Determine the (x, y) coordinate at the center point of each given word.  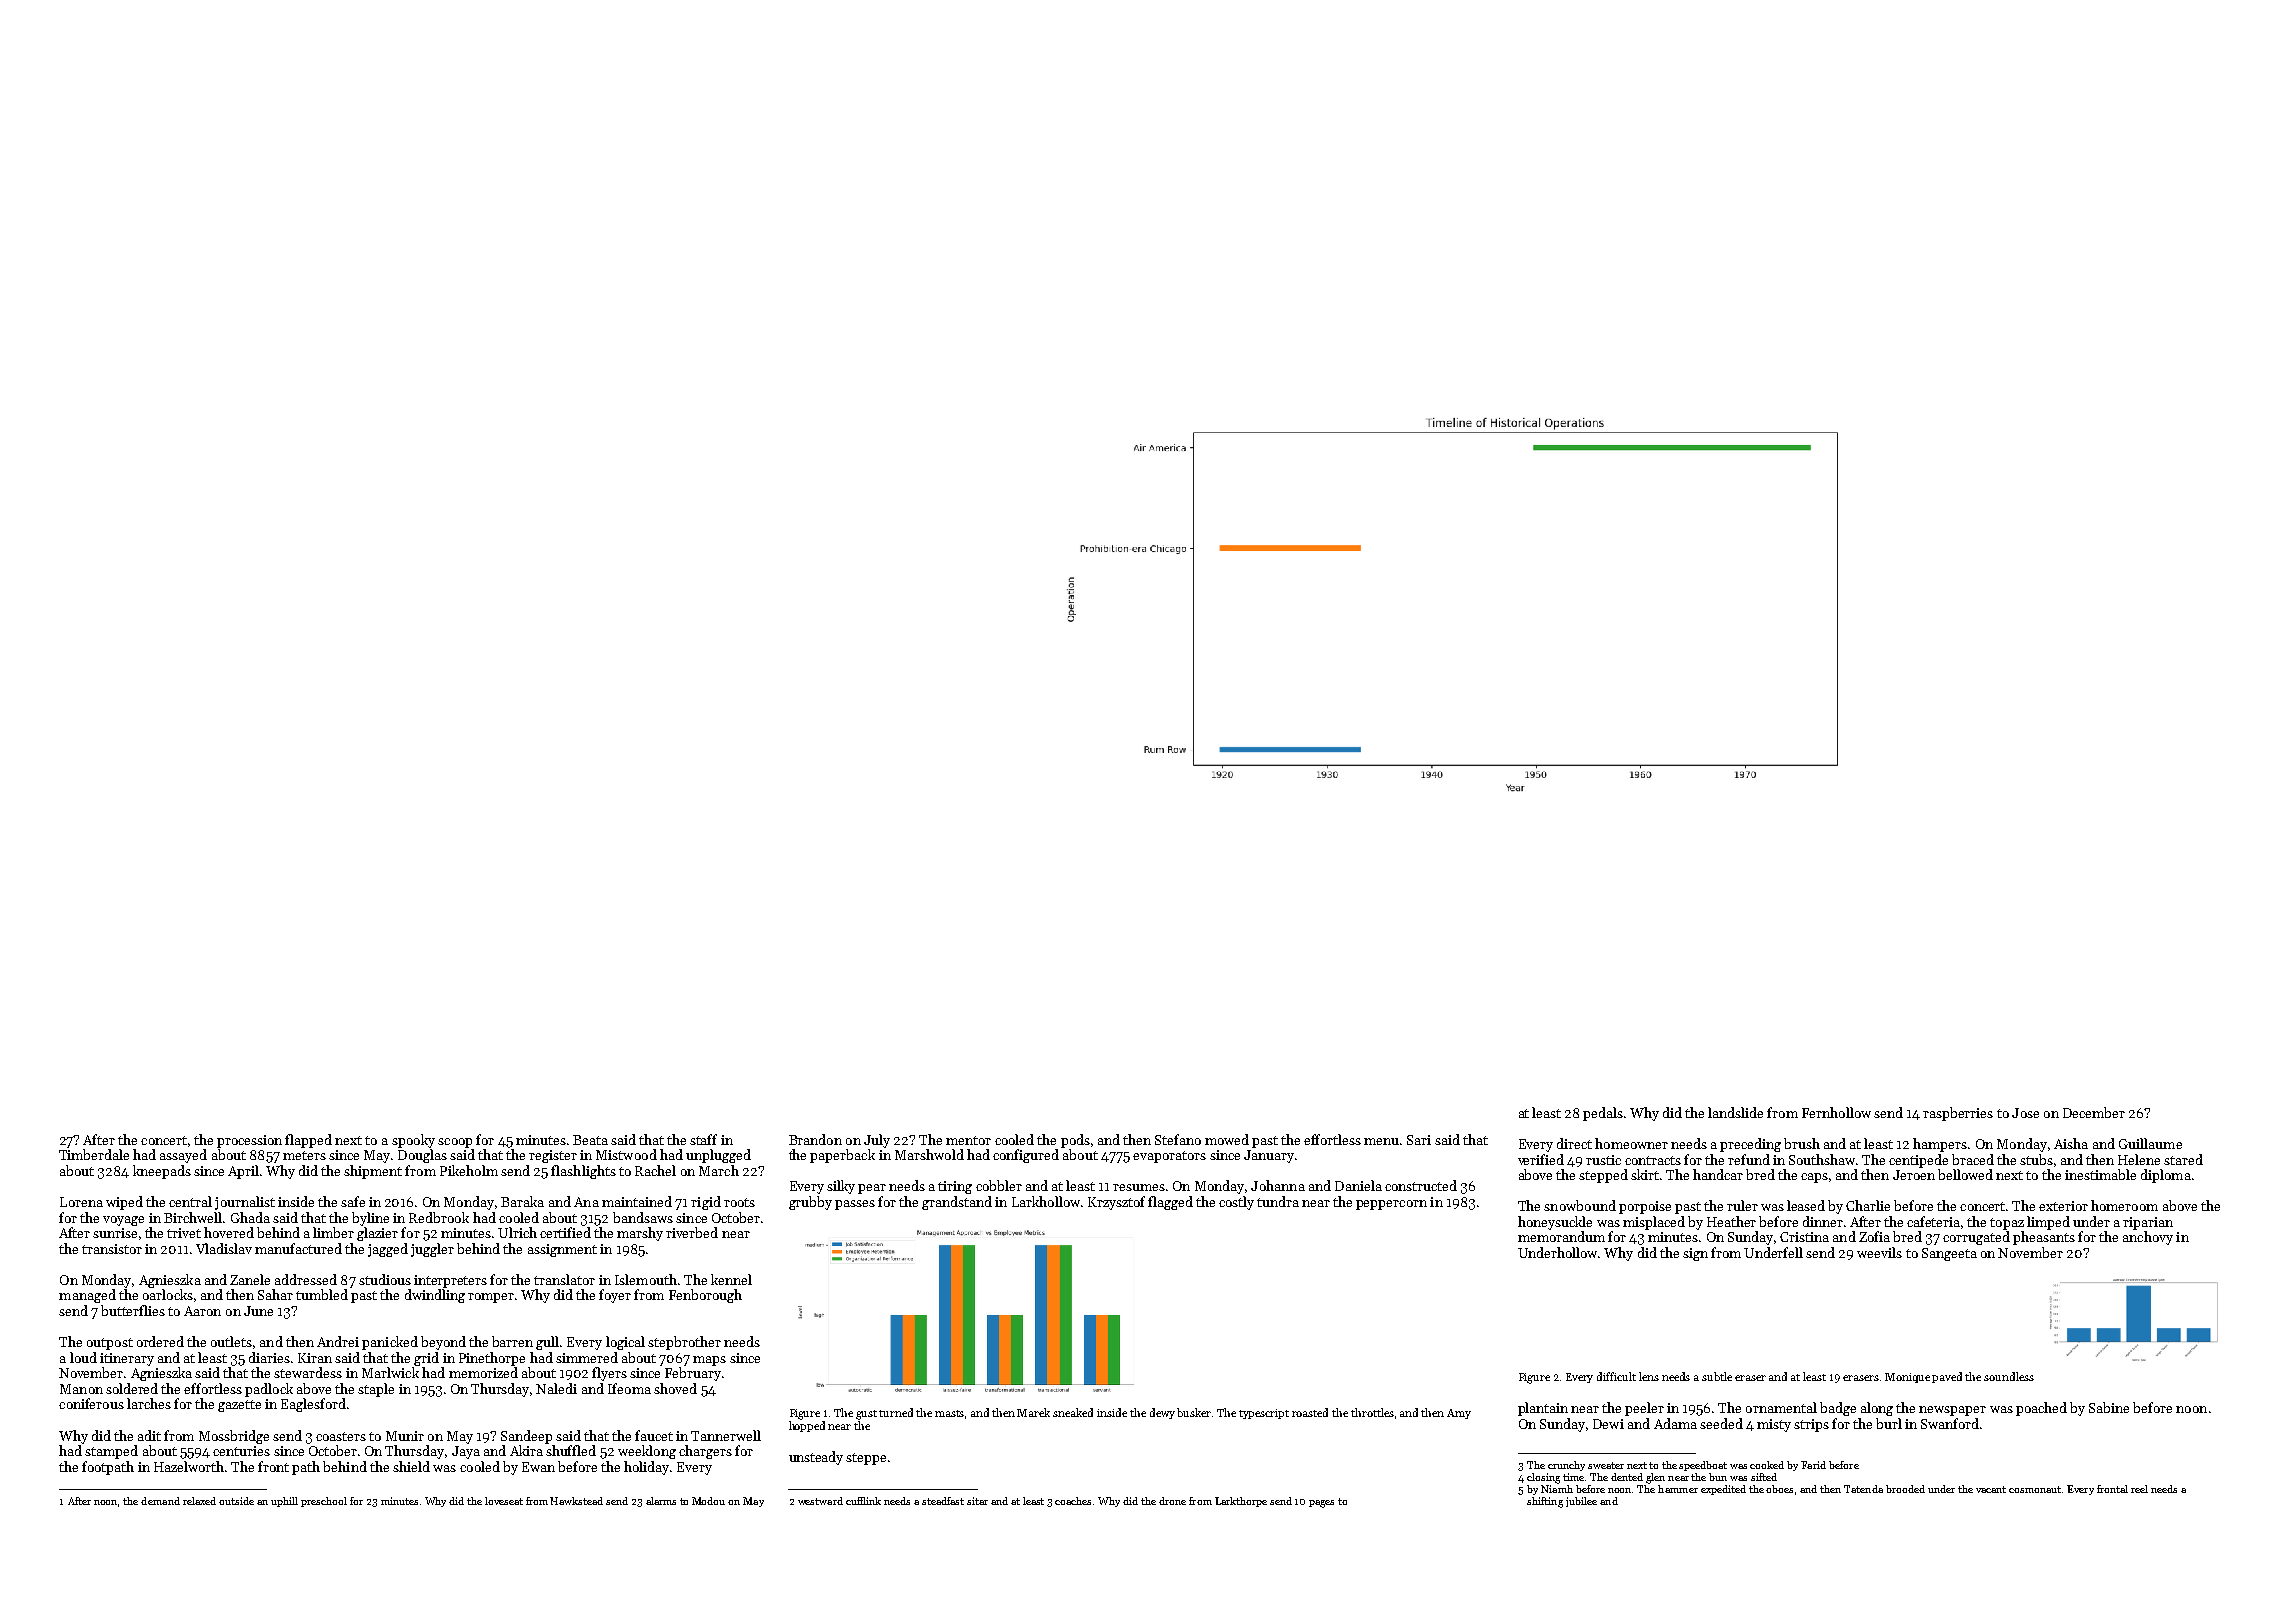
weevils (1879, 1252)
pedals (1603, 1114)
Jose (2025, 1113)
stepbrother (684, 1343)
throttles (1372, 1412)
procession (249, 1141)
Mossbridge (234, 1437)
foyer (615, 1296)
